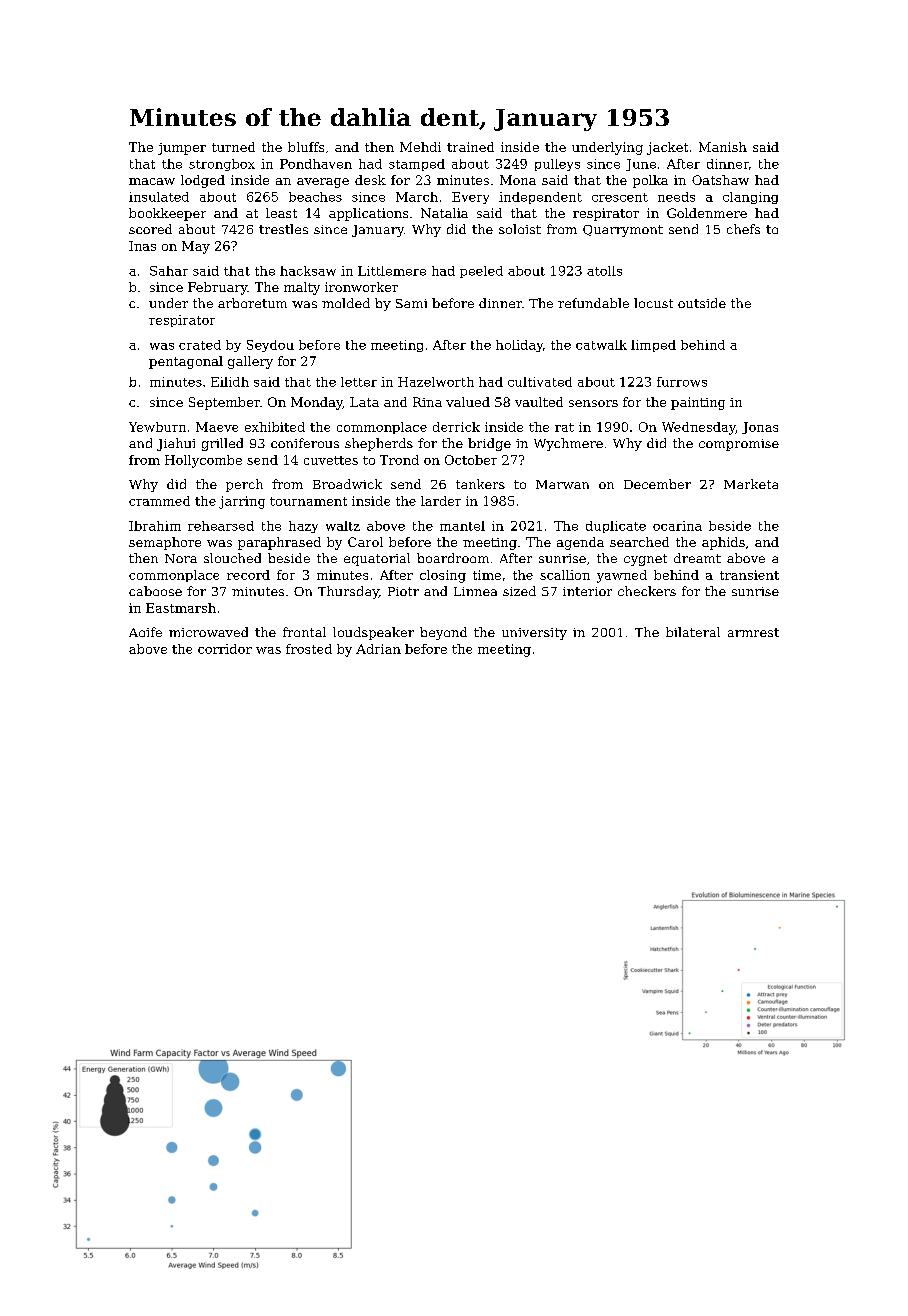 The width and height of the screenshot is (908, 1316). I want to click on beyond, so click(443, 633).
